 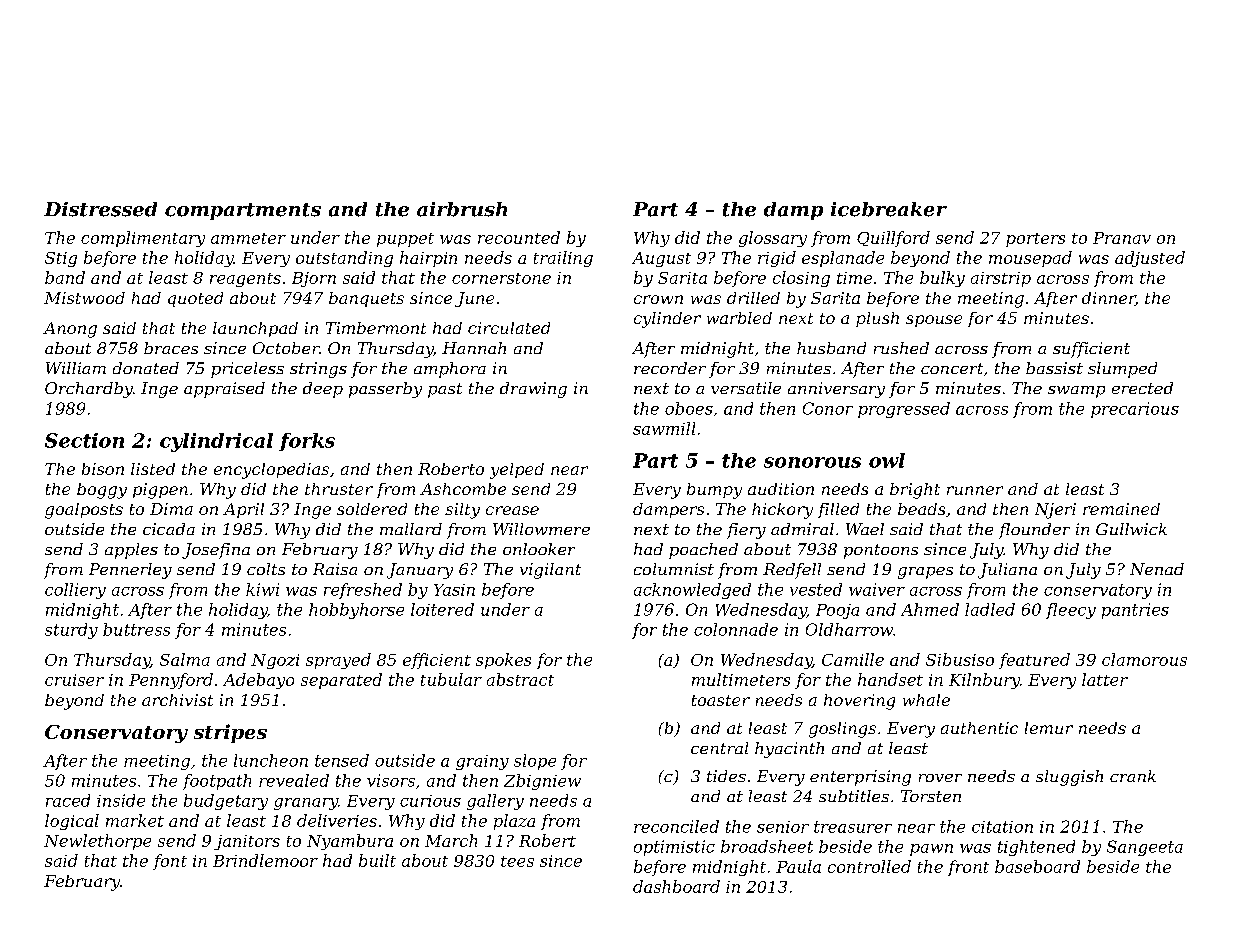 What do you see at coordinates (170, 862) in the document?
I see `font` at bounding box center [170, 862].
